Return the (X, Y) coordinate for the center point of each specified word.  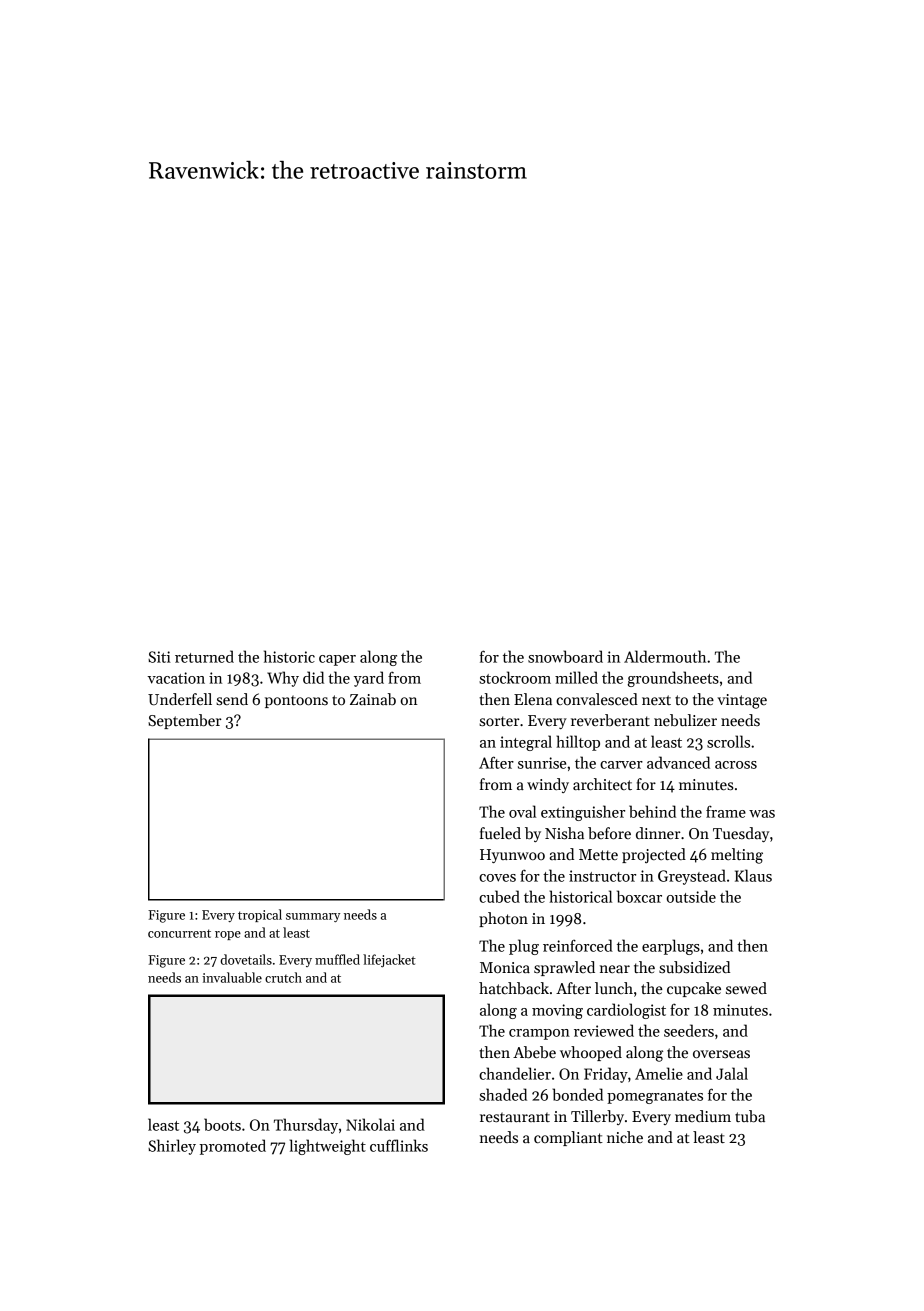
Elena (533, 699)
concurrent (179, 933)
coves (497, 878)
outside (691, 896)
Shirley (172, 1147)
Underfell (180, 699)
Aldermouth (665, 656)
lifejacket (389, 960)
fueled (500, 833)
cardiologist (626, 1011)
